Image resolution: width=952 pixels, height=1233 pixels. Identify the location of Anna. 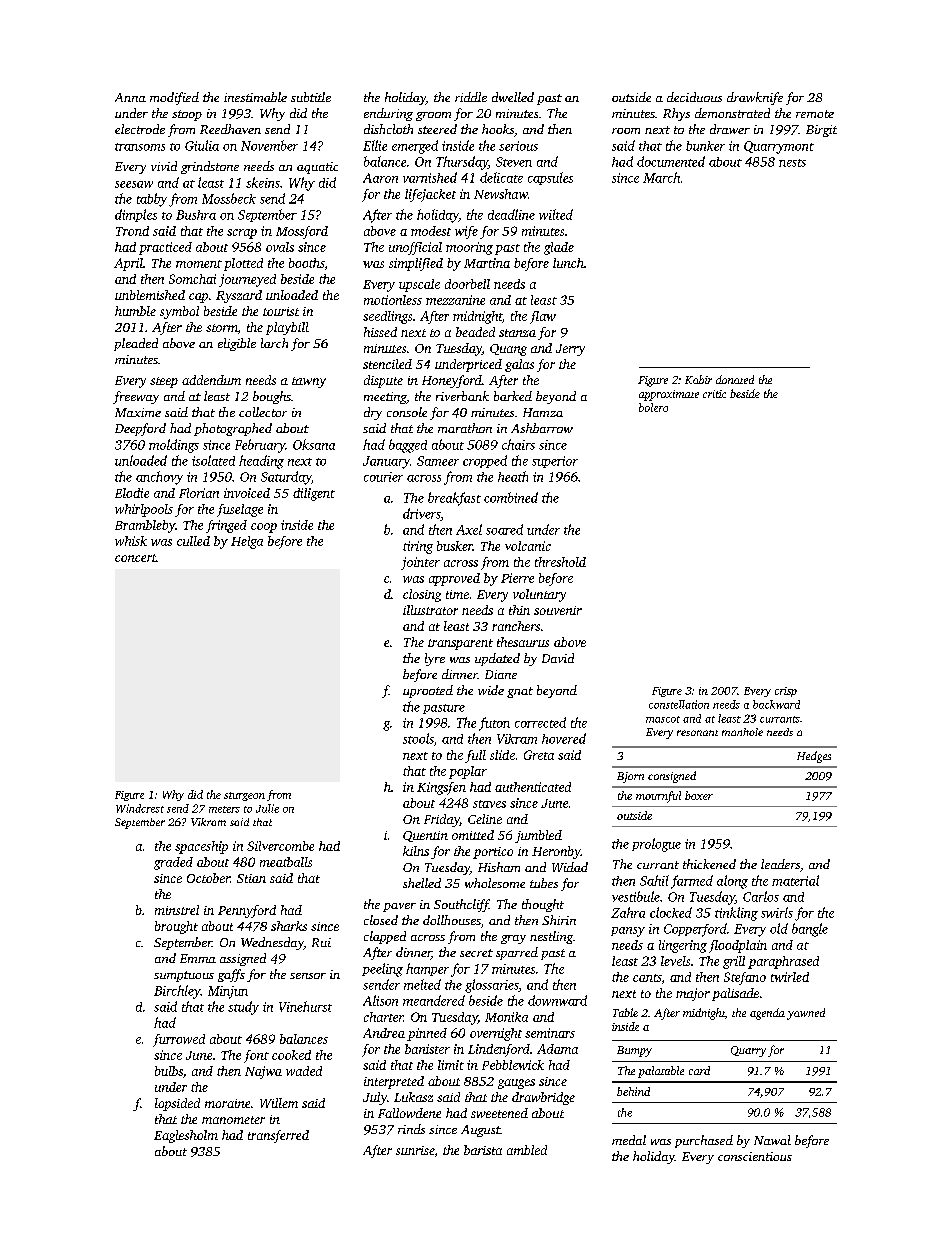
(130, 97).
